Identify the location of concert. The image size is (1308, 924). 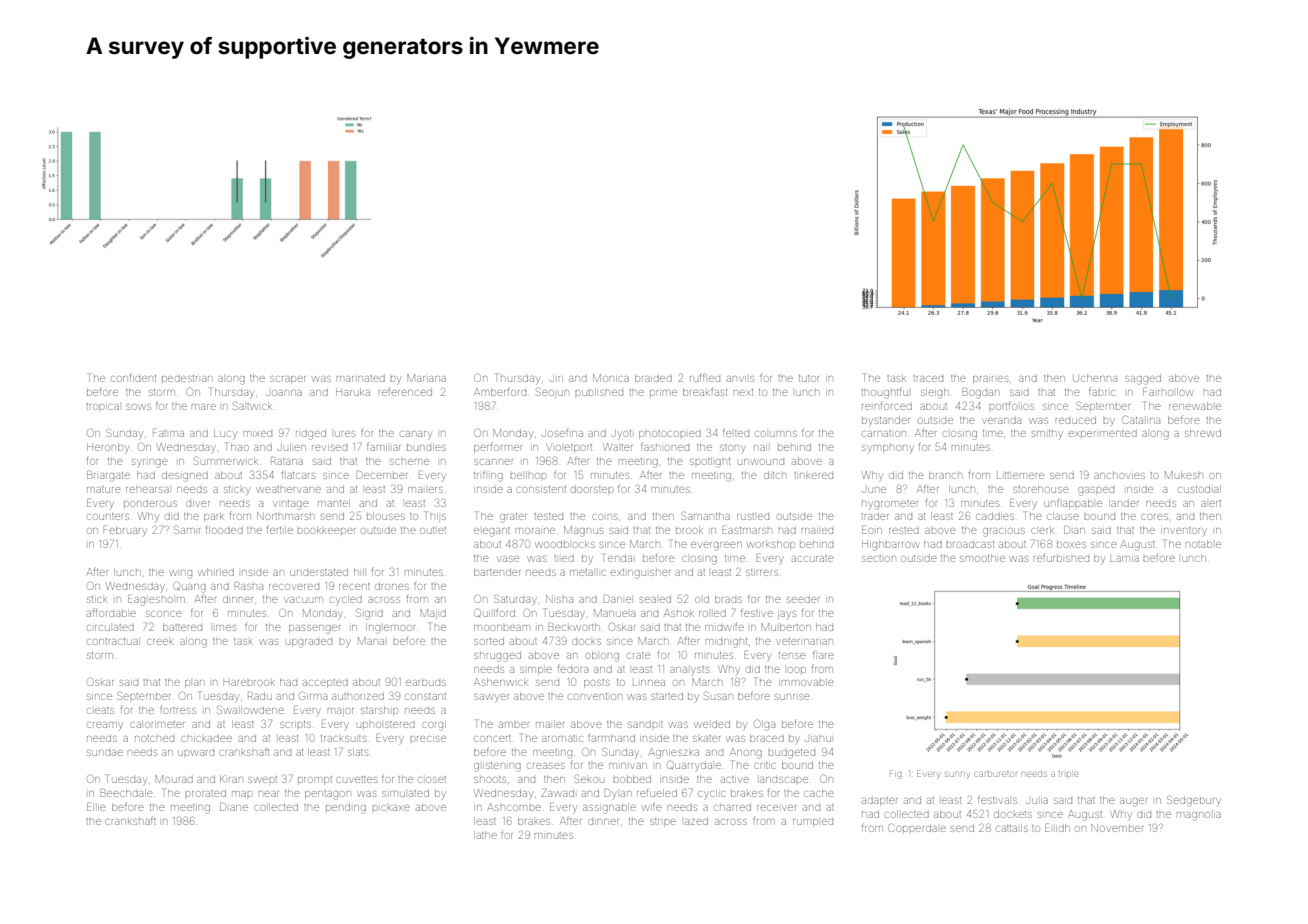
(492, 738).
